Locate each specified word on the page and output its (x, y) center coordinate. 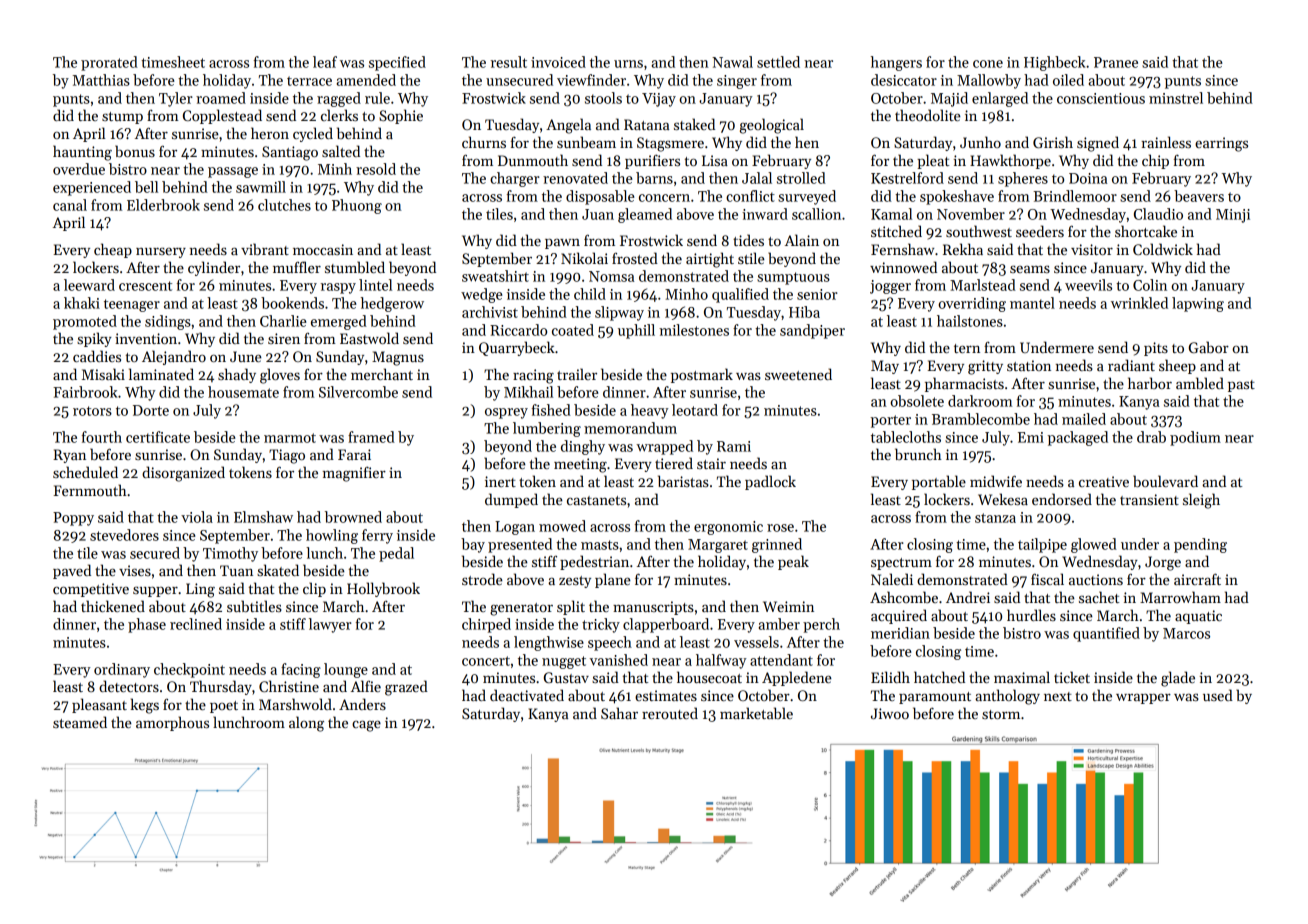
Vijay (659, 100)
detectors (129, 686)
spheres (1023, 179)
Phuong (357, 206)
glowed (1094, 545)
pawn (562, 244)
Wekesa (1003, 499)
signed (1098, 144)
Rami (734, 446)
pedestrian (594, 562)
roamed (221, 98)
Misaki (103, 374)
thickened (113, 606)
